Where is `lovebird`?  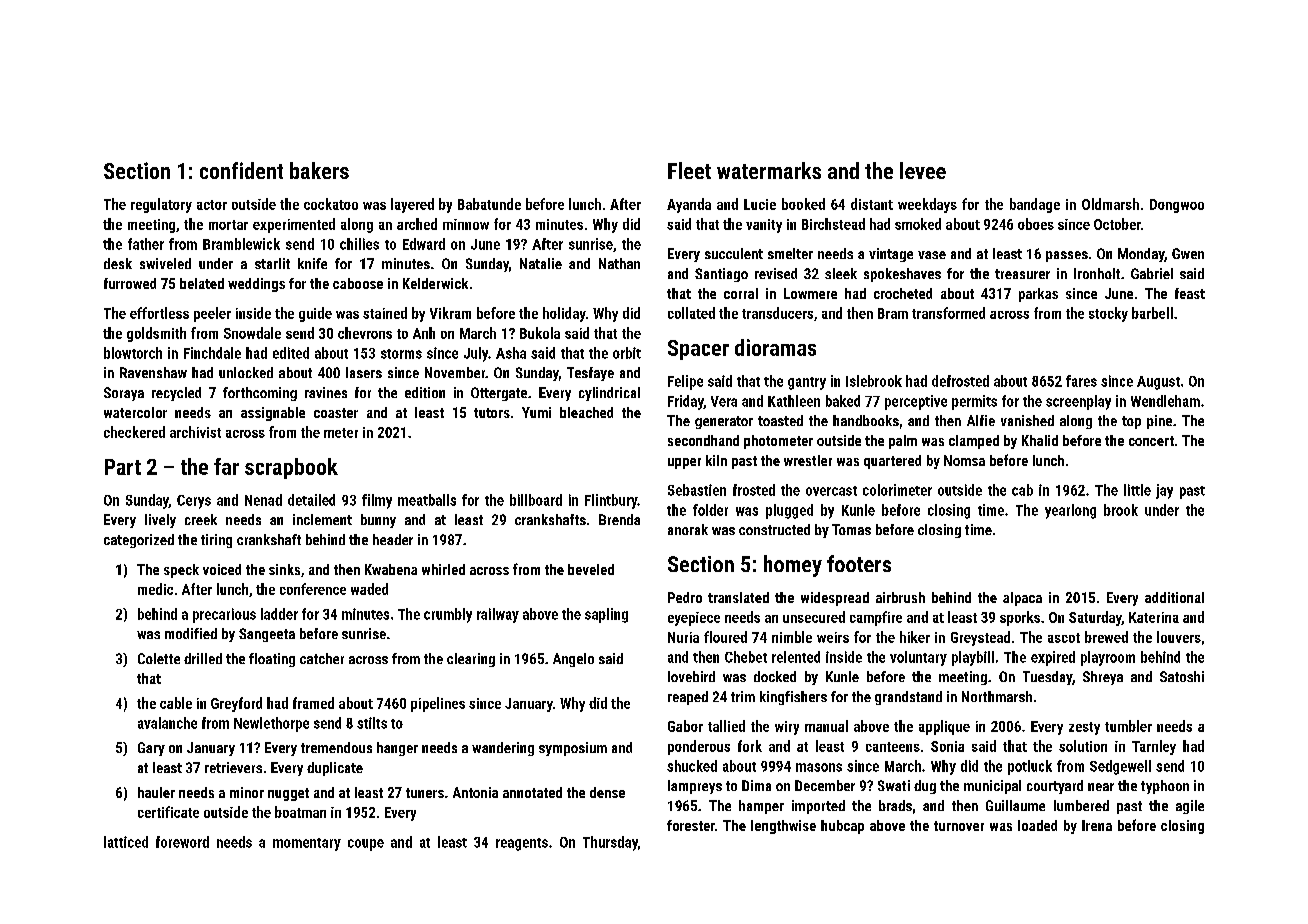
lovebird is located at coordinates (691, 676).
